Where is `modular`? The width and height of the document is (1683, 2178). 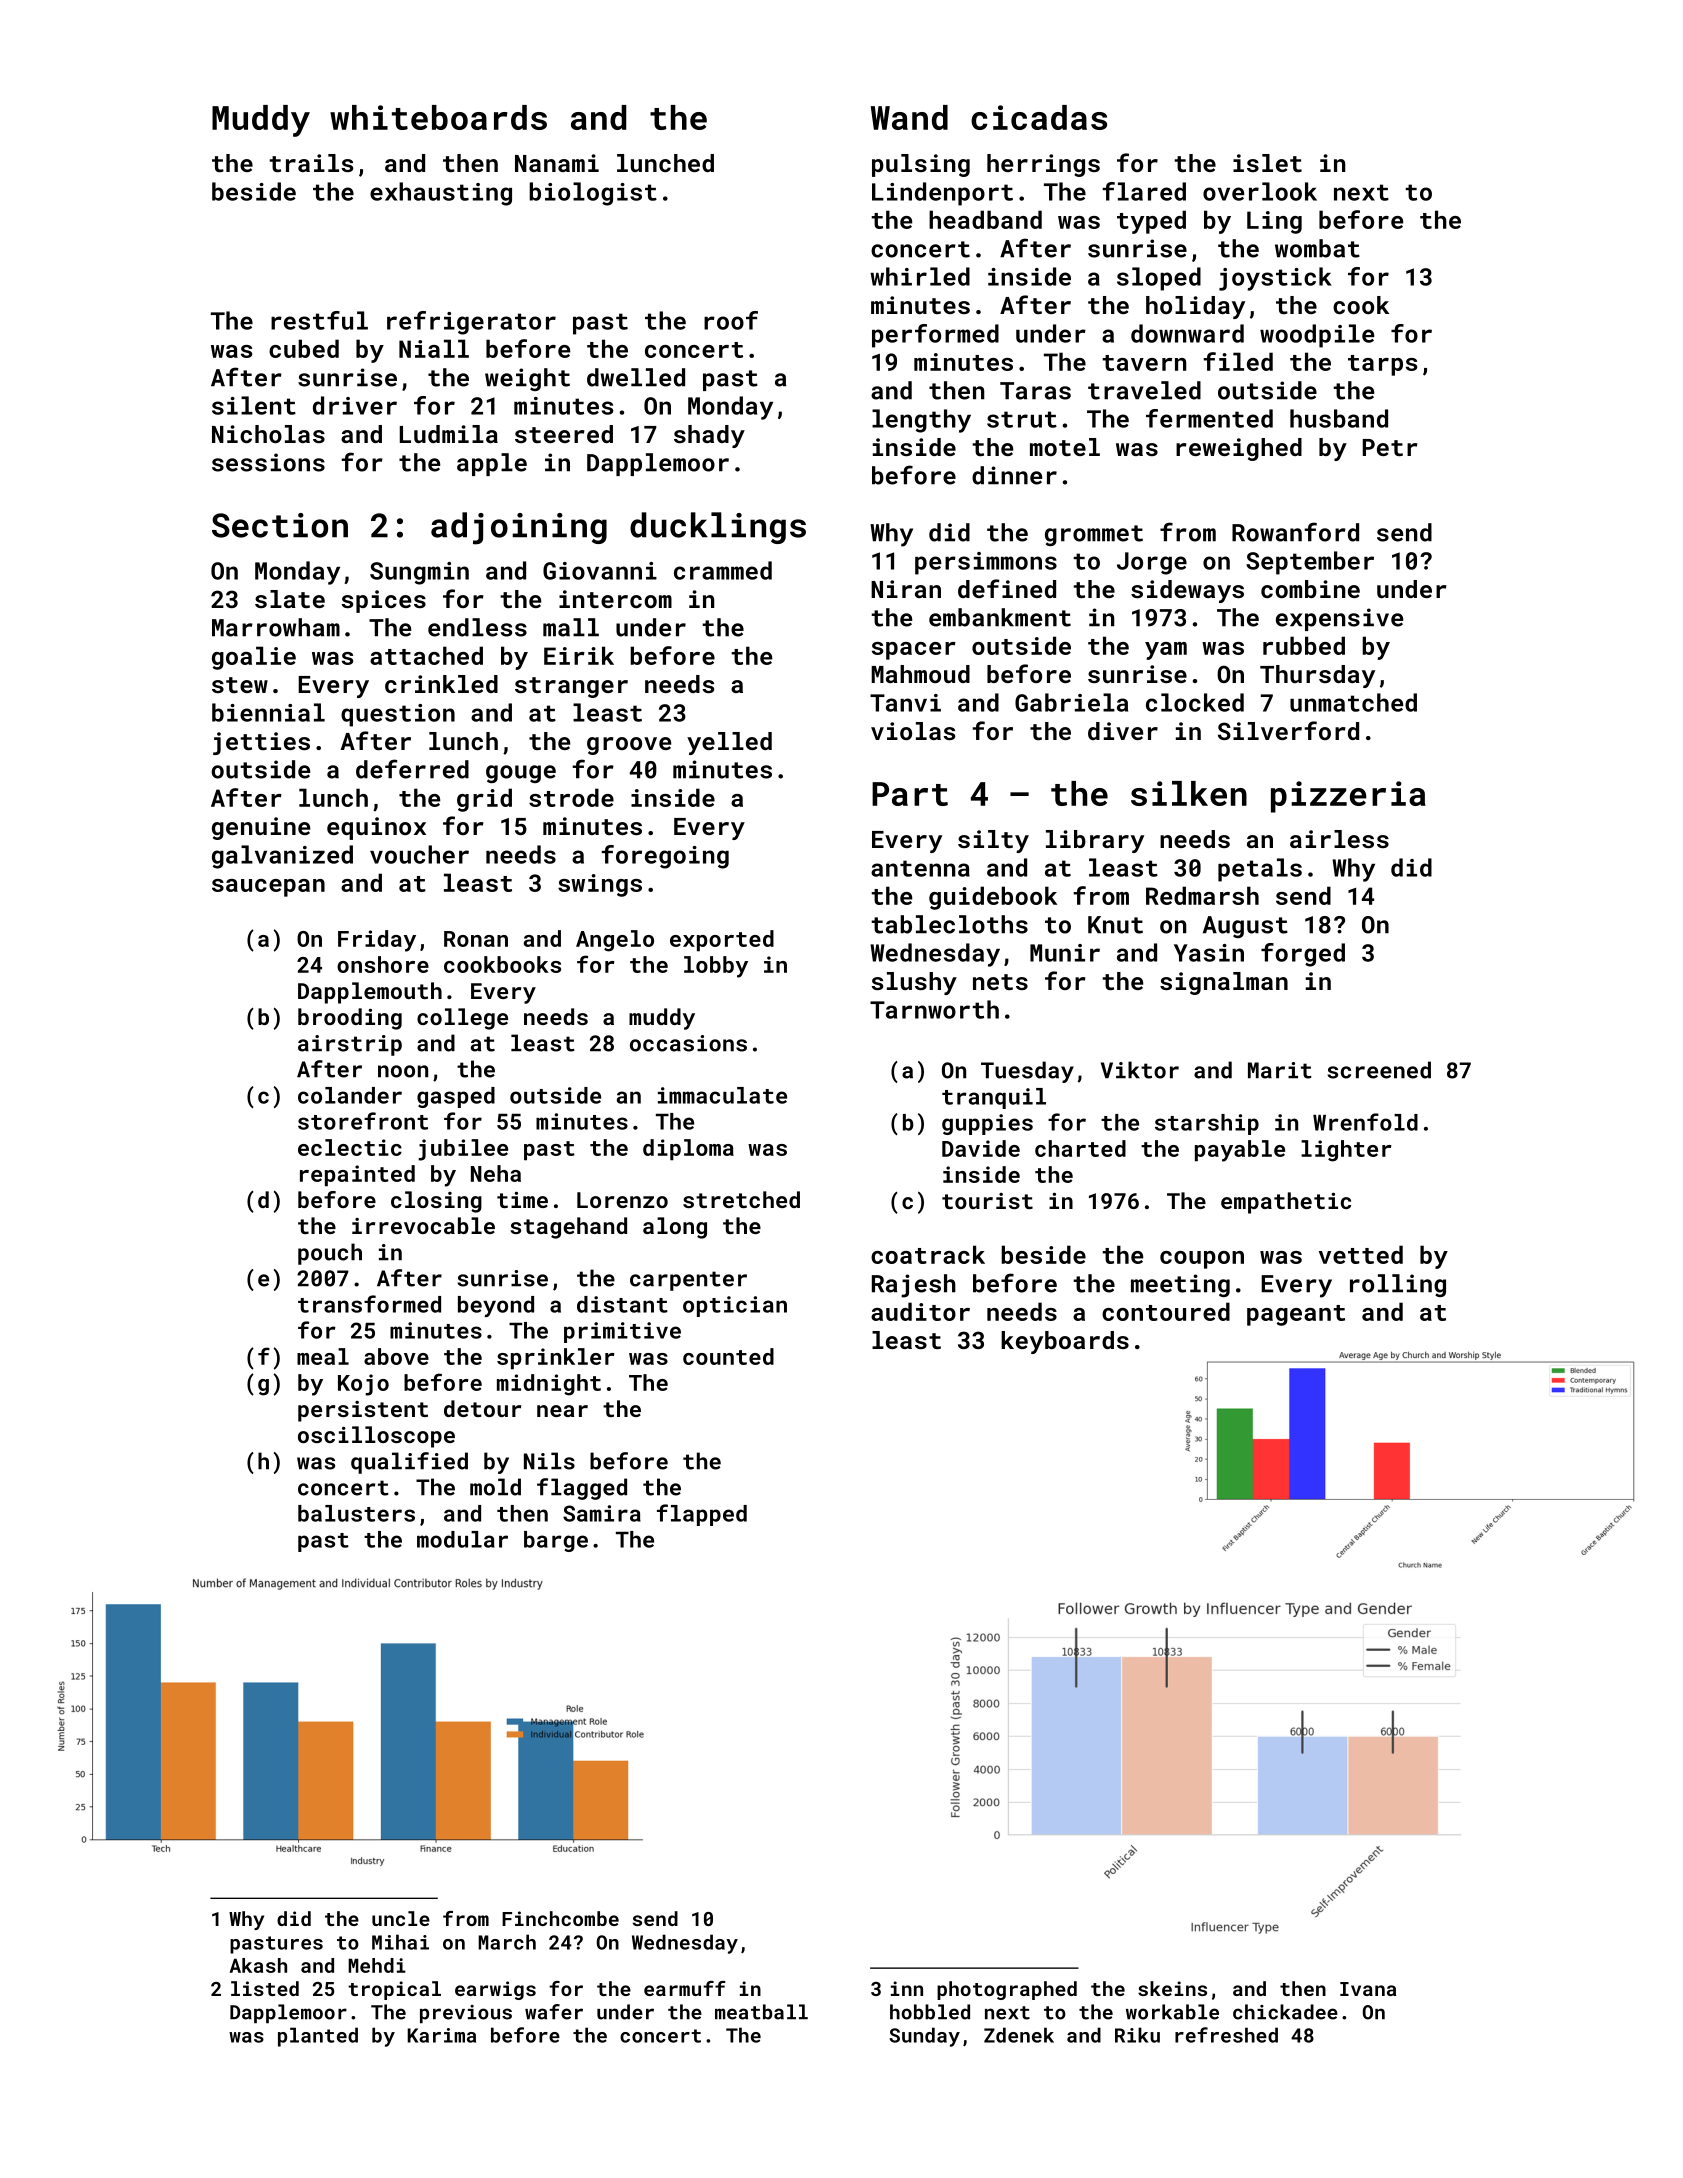 modular is located at coordinates (462, 1539).
